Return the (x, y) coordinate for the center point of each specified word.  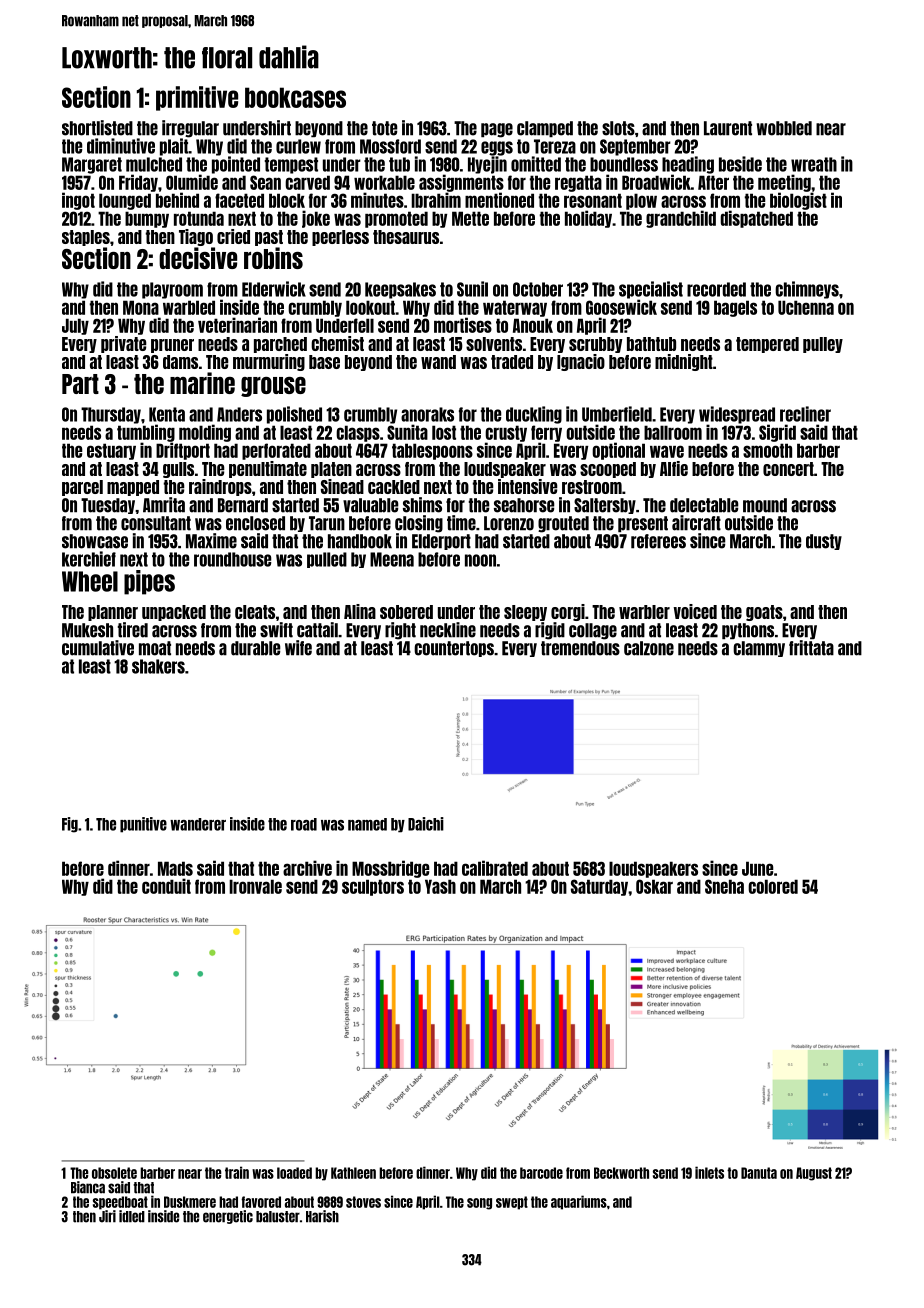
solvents (494, 344)
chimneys (807, 290)
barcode (541, 1173)
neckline (448, 630)
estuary (111, 451)
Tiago (196, 237)
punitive (143, 825)
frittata (811, 648)
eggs (497, 148)
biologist (798, 201)
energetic (228, 1217)
